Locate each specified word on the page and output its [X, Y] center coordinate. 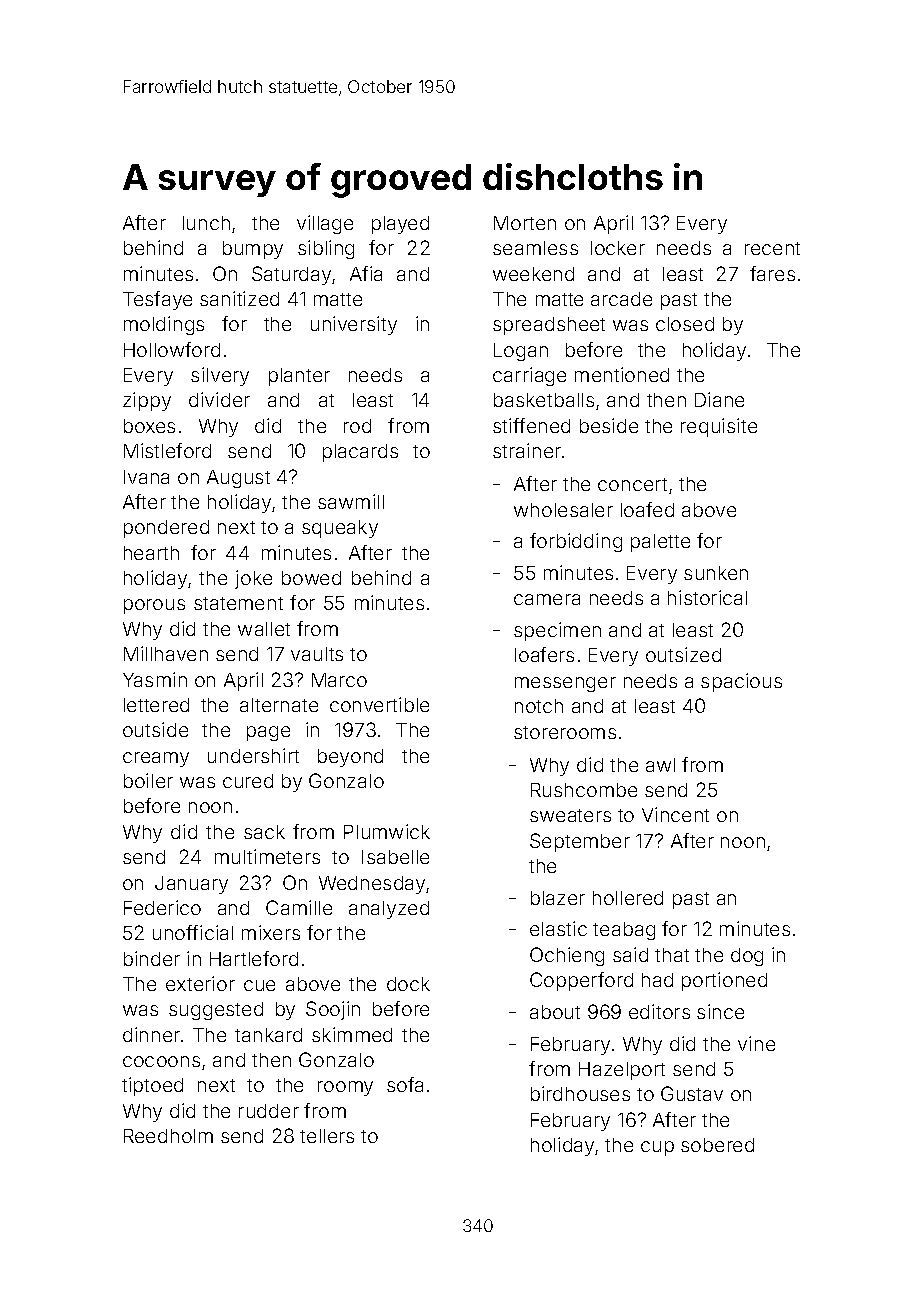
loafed [647, 509]
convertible [379, 704]
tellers [327, 1136]
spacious [741, 682]
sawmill [351, 501]
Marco [339, 680]
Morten [525, 223]
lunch [206, 223]
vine [756, 1043]
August [238, 479]
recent [772, 248]
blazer [558, 898]
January [191, 885]
